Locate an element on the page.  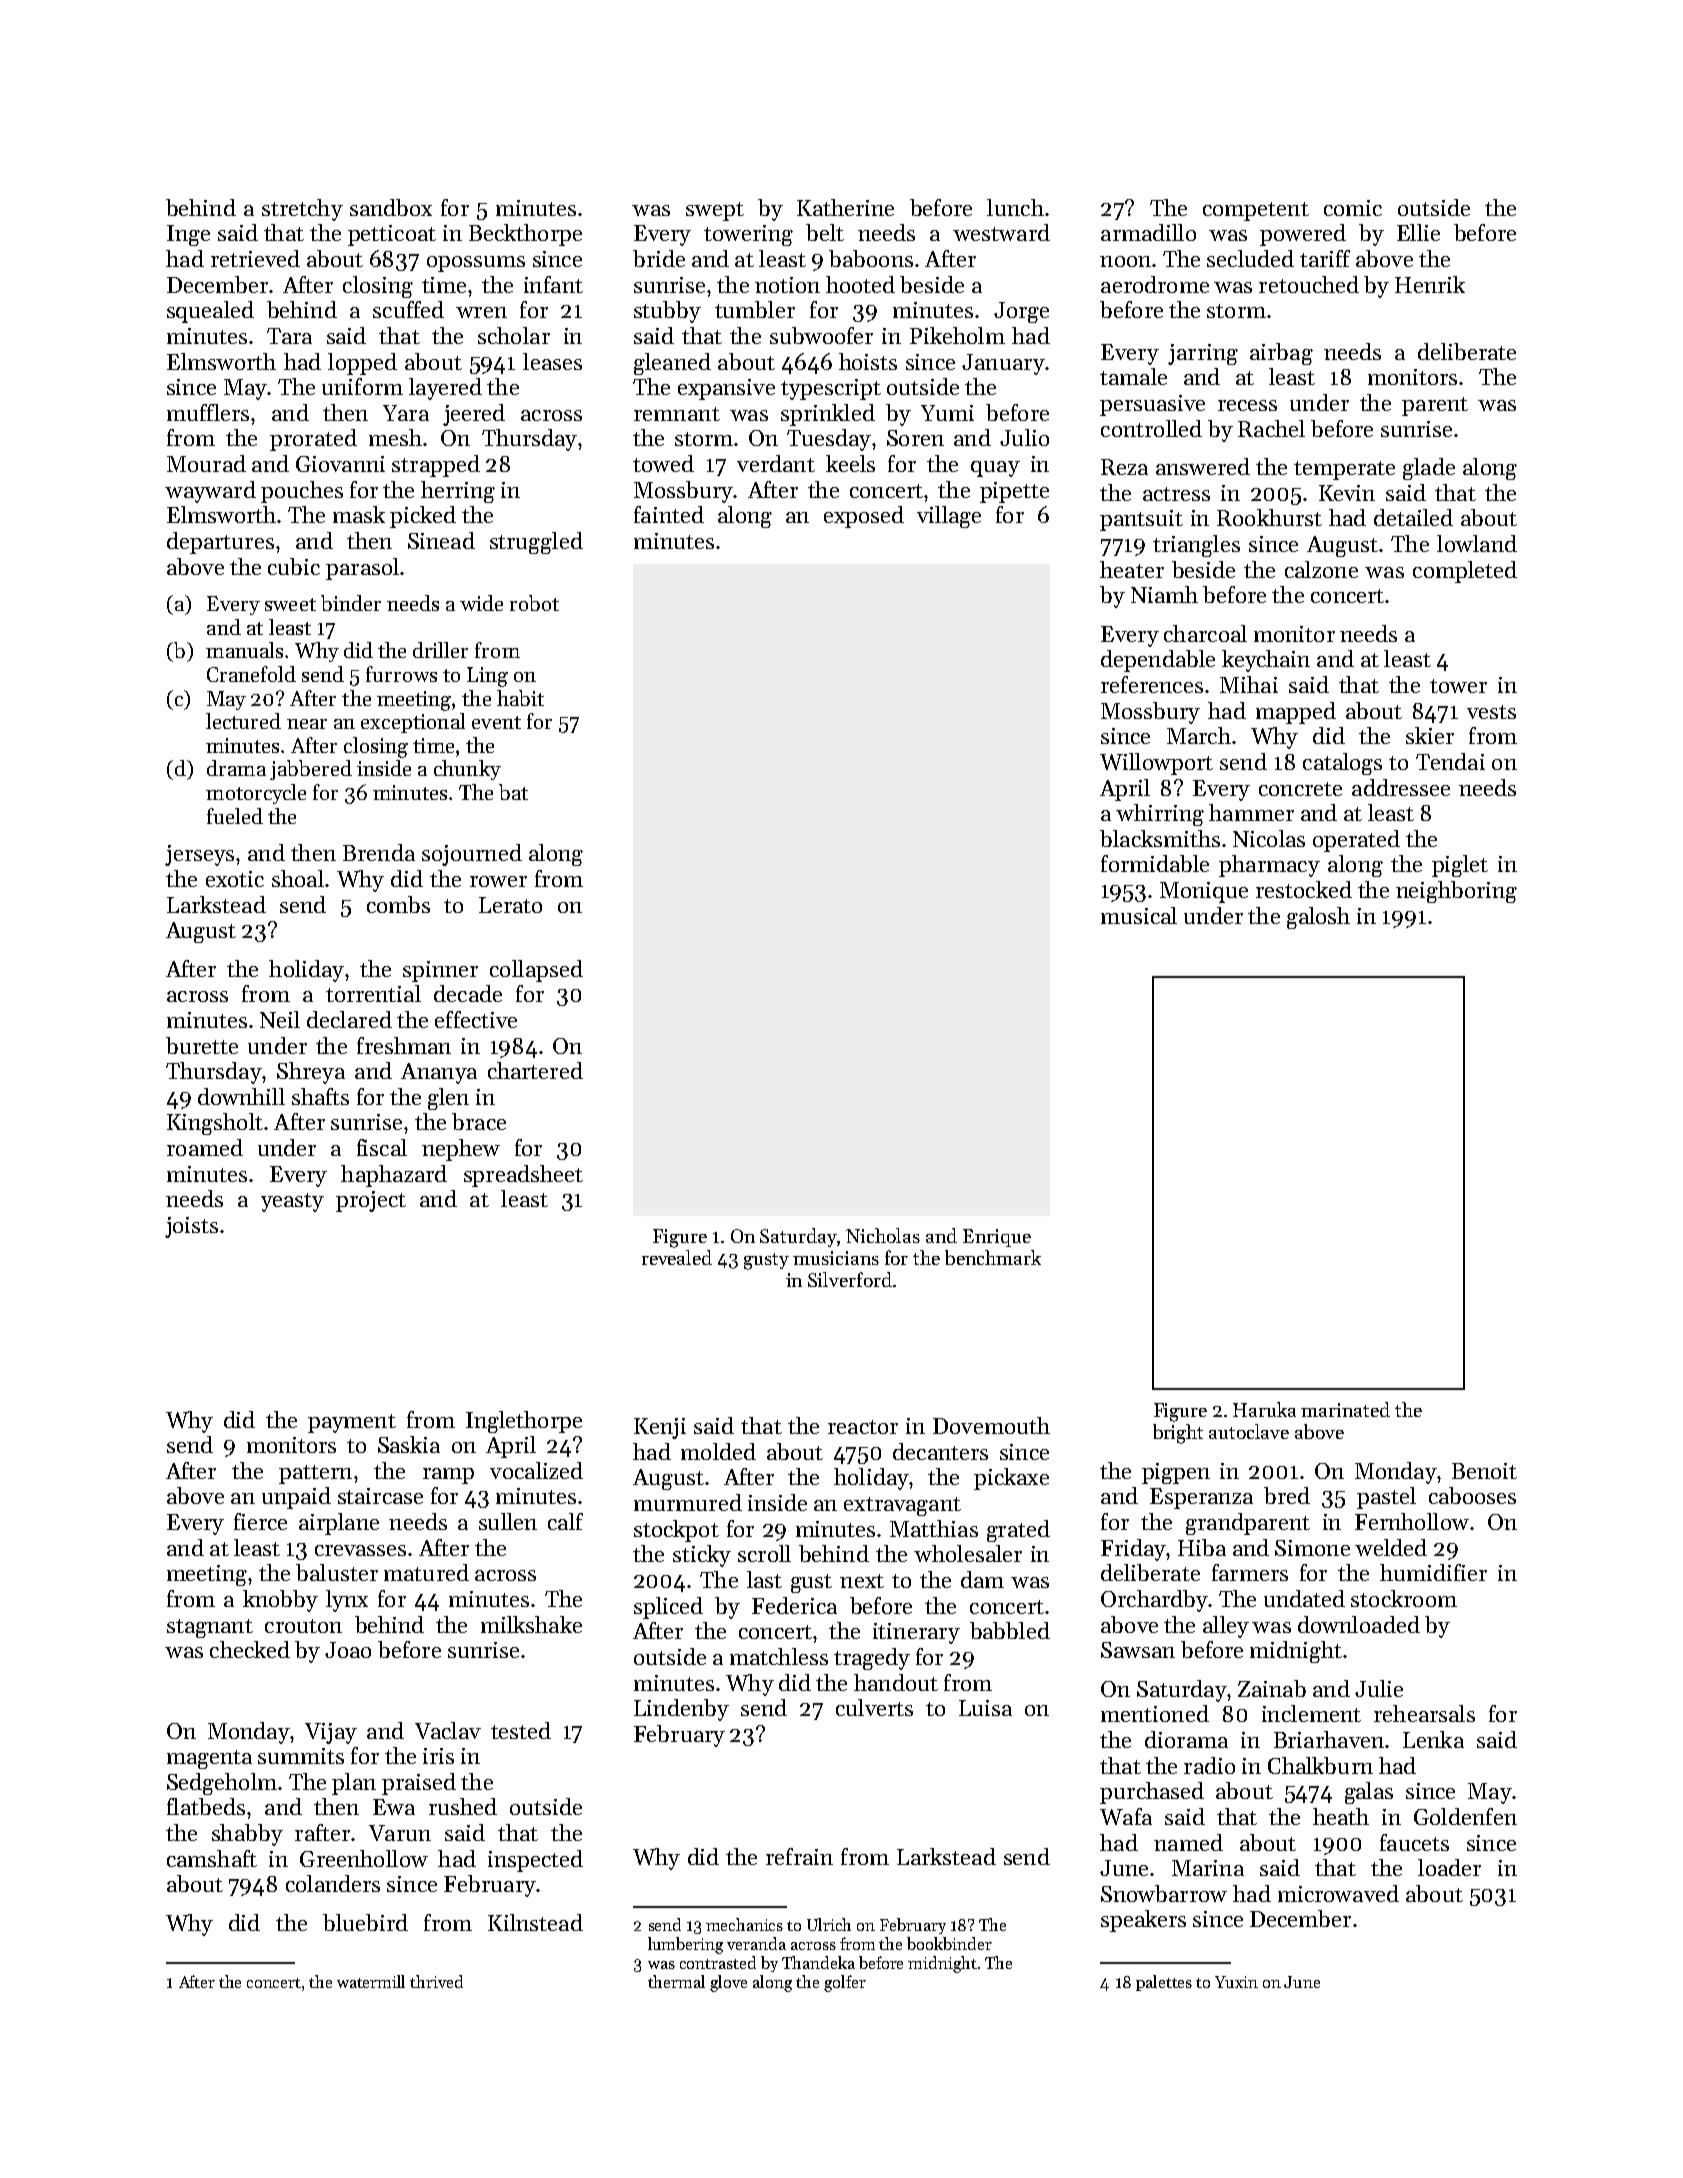
Tara is located at coordinates (289, 336).
